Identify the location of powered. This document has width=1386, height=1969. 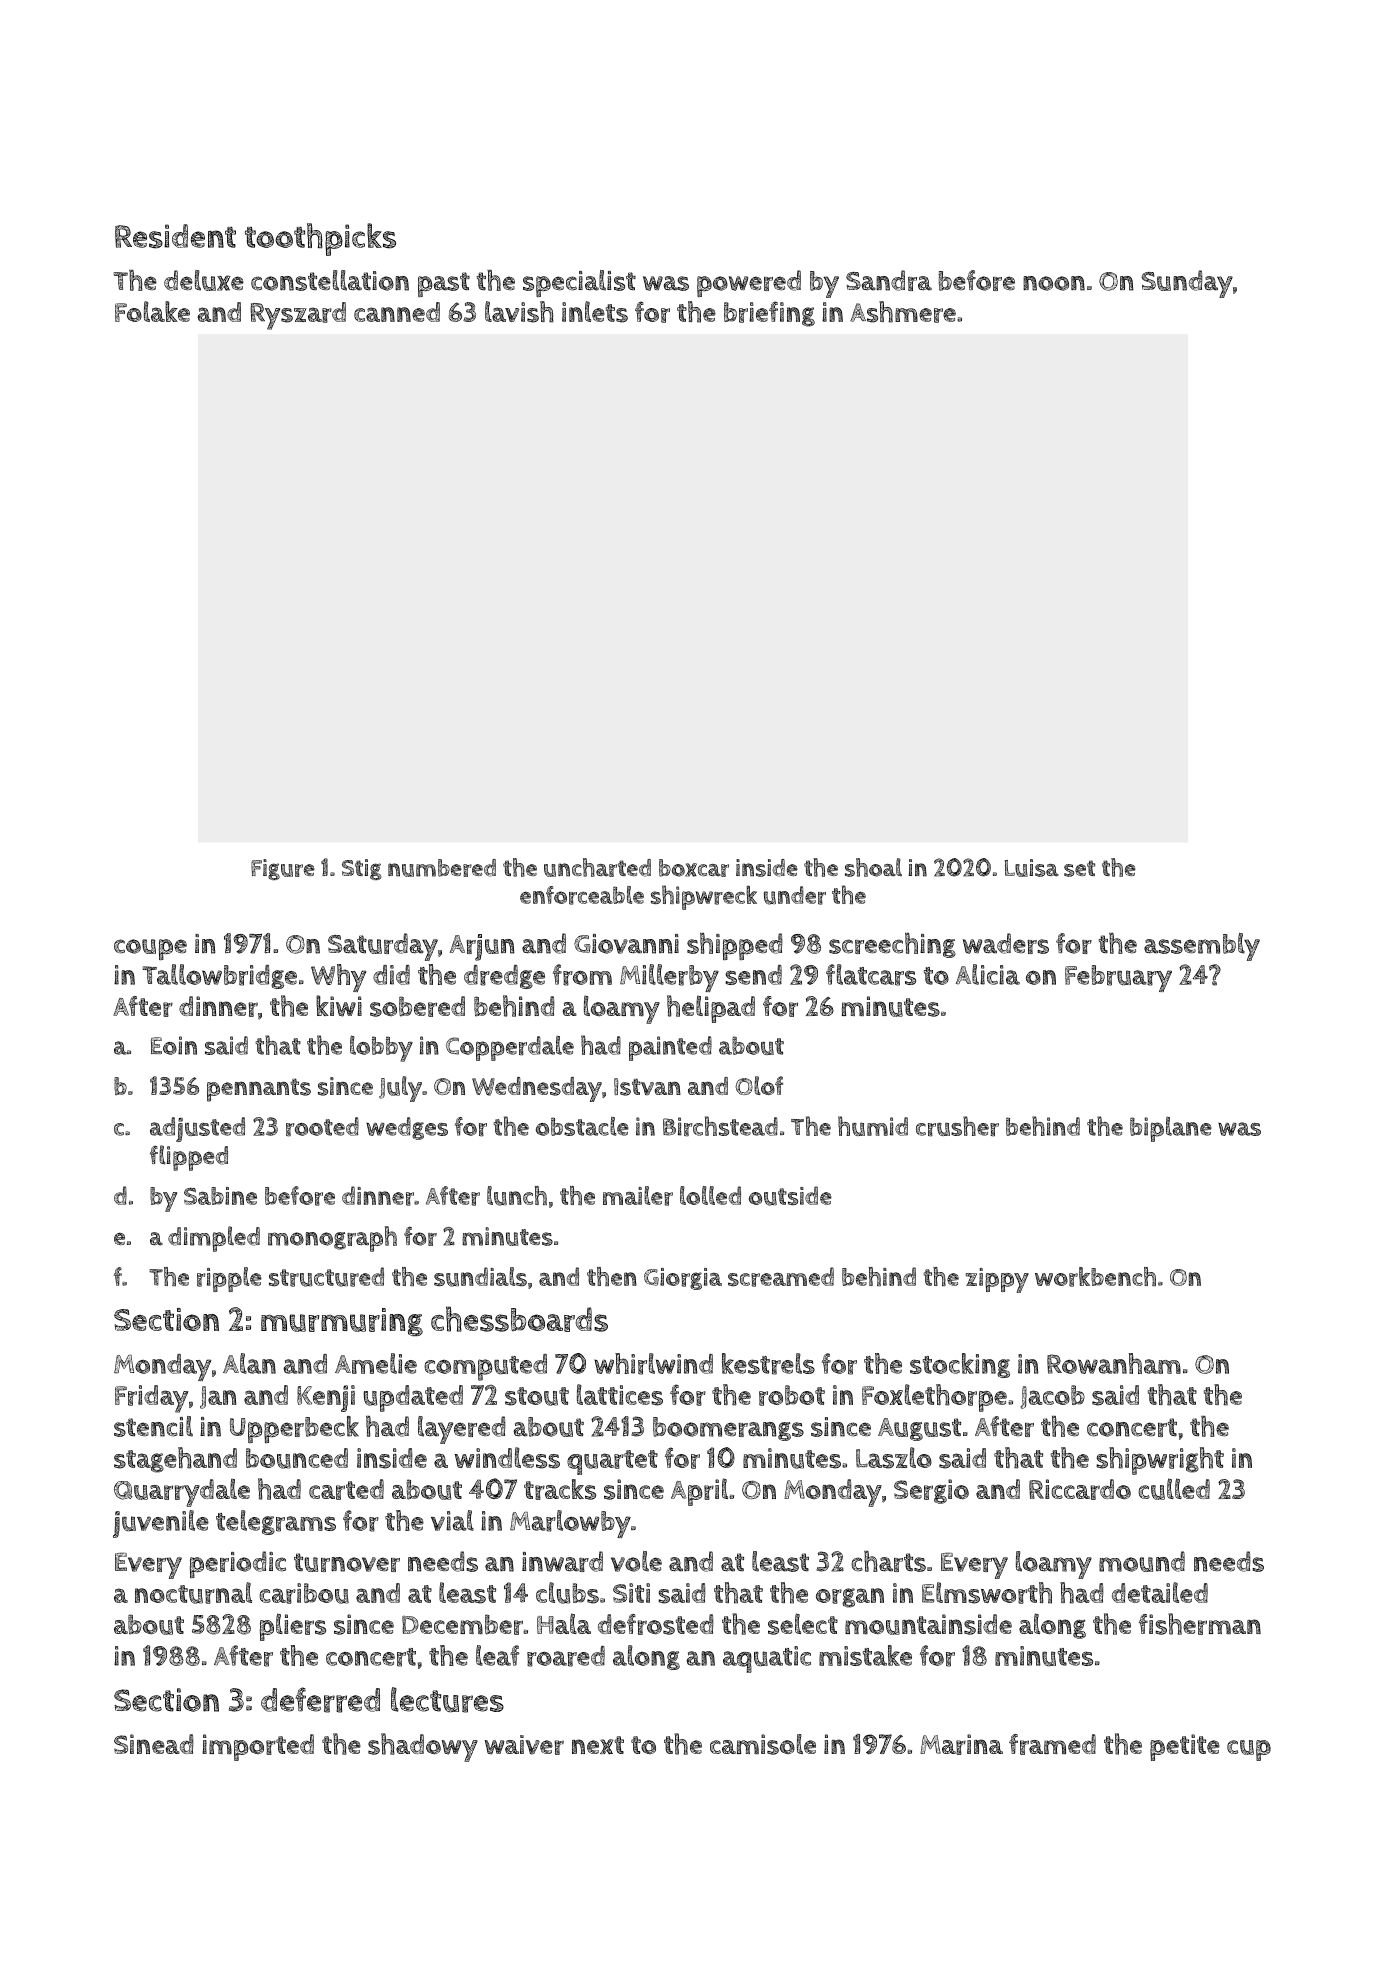
(749, 283).
